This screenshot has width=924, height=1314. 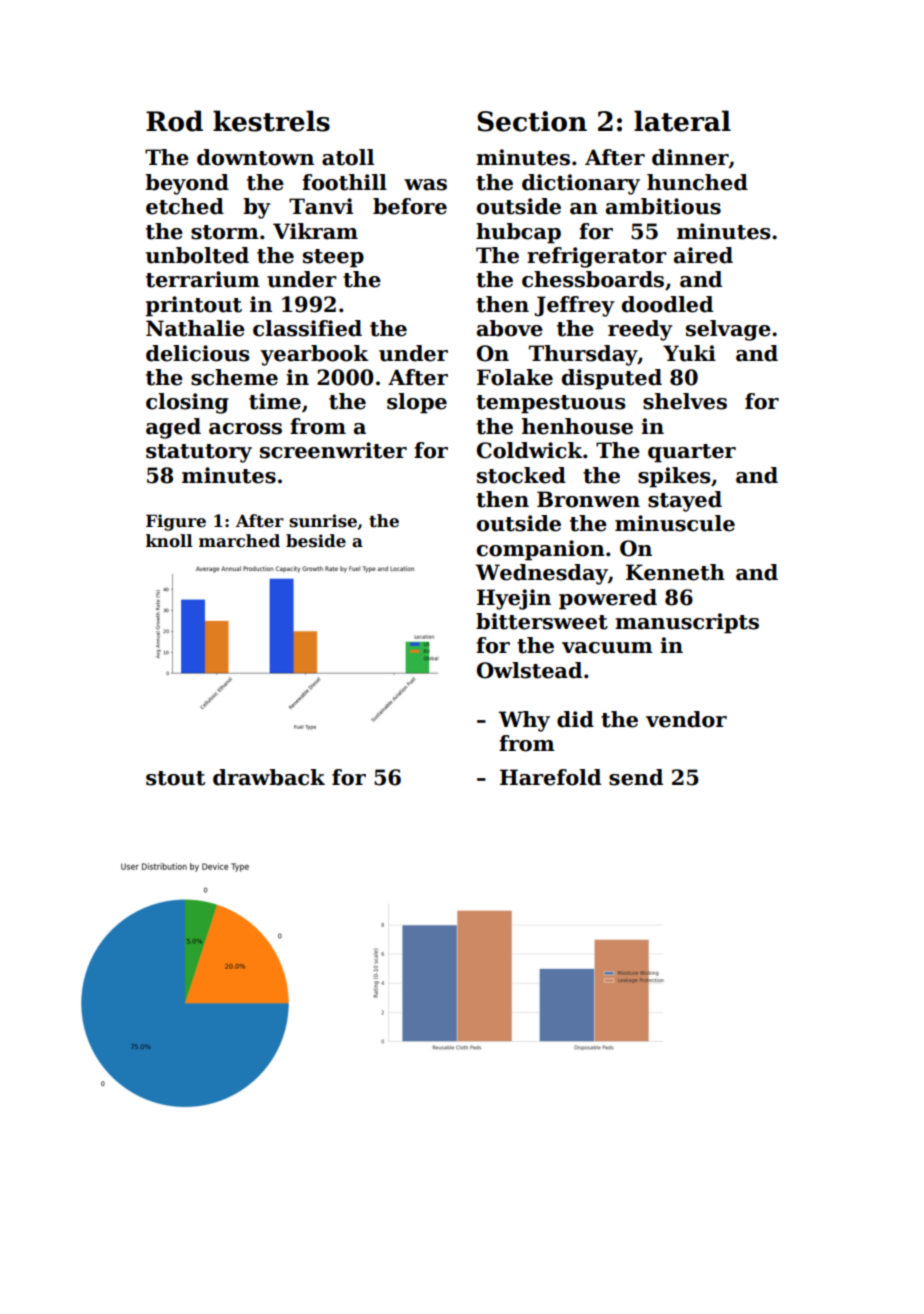 I want to click on stayed, so click(x=685, y=501).
